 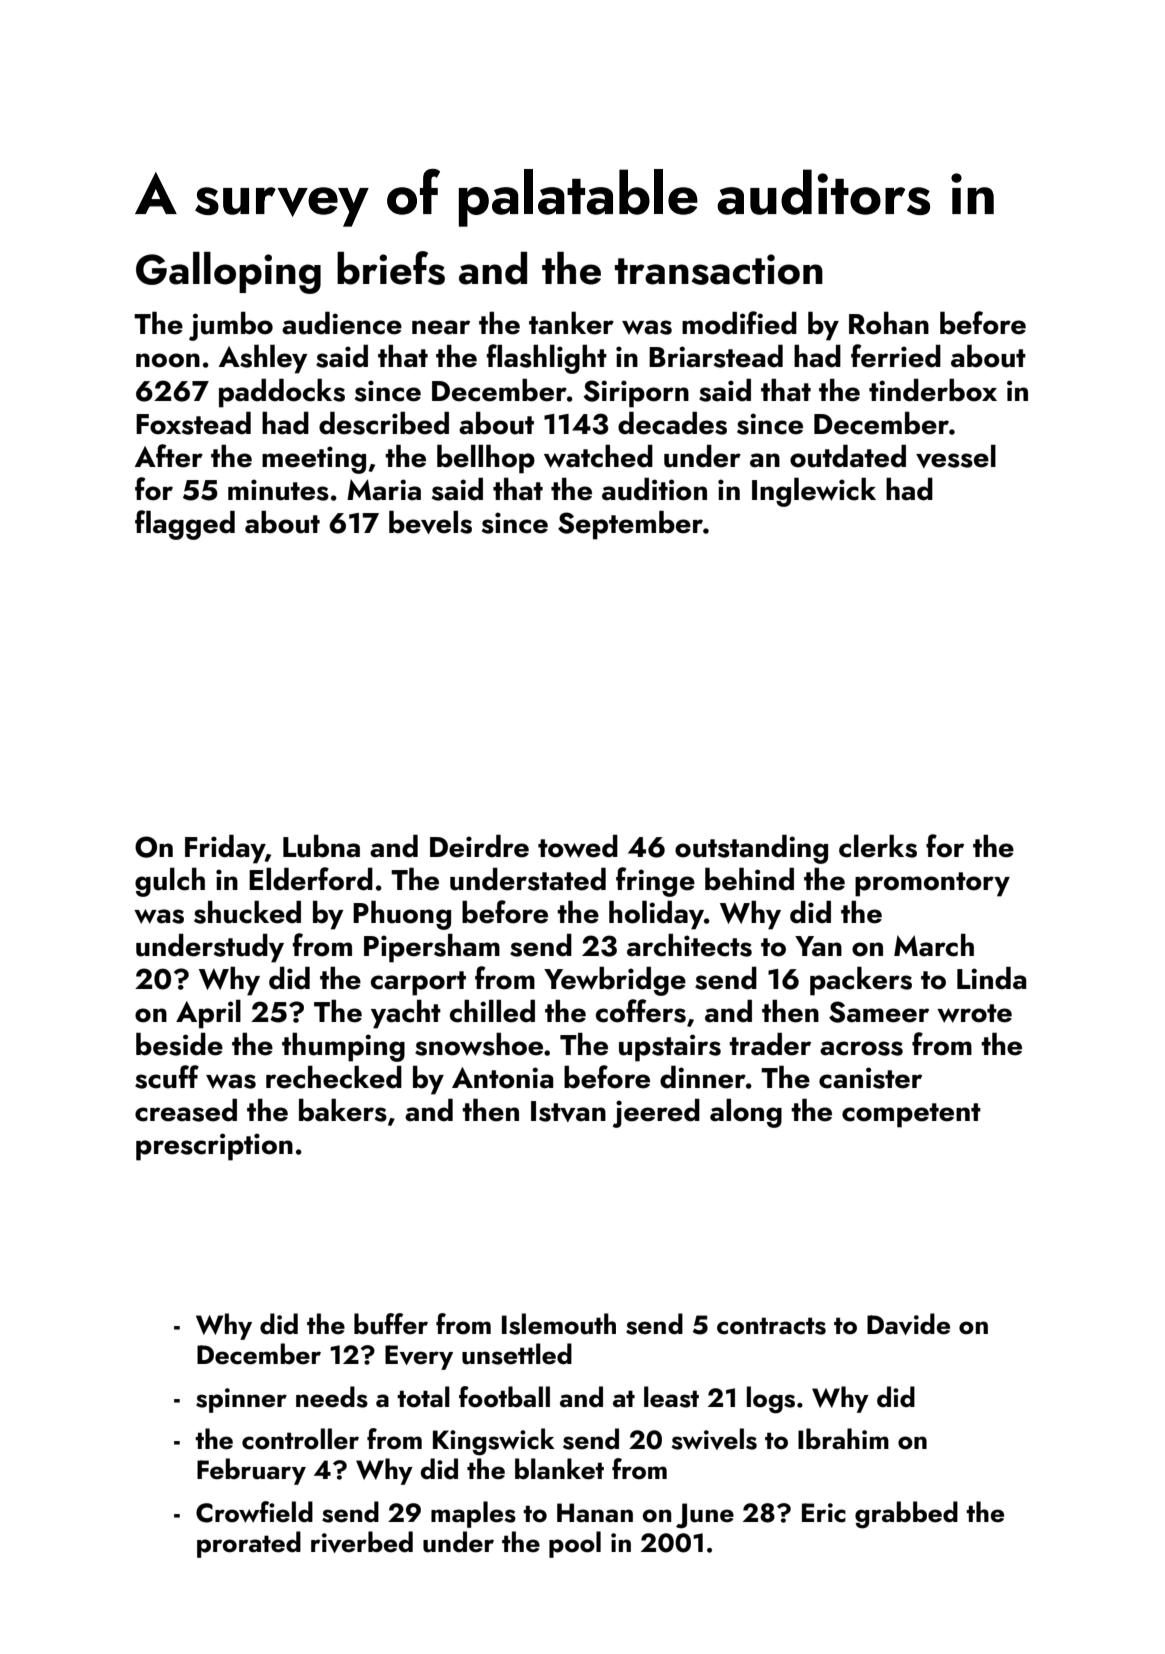 What do you see at coordinates (770, 1044) in the image?
I see `trader` at bounding box center [770, 1044].
